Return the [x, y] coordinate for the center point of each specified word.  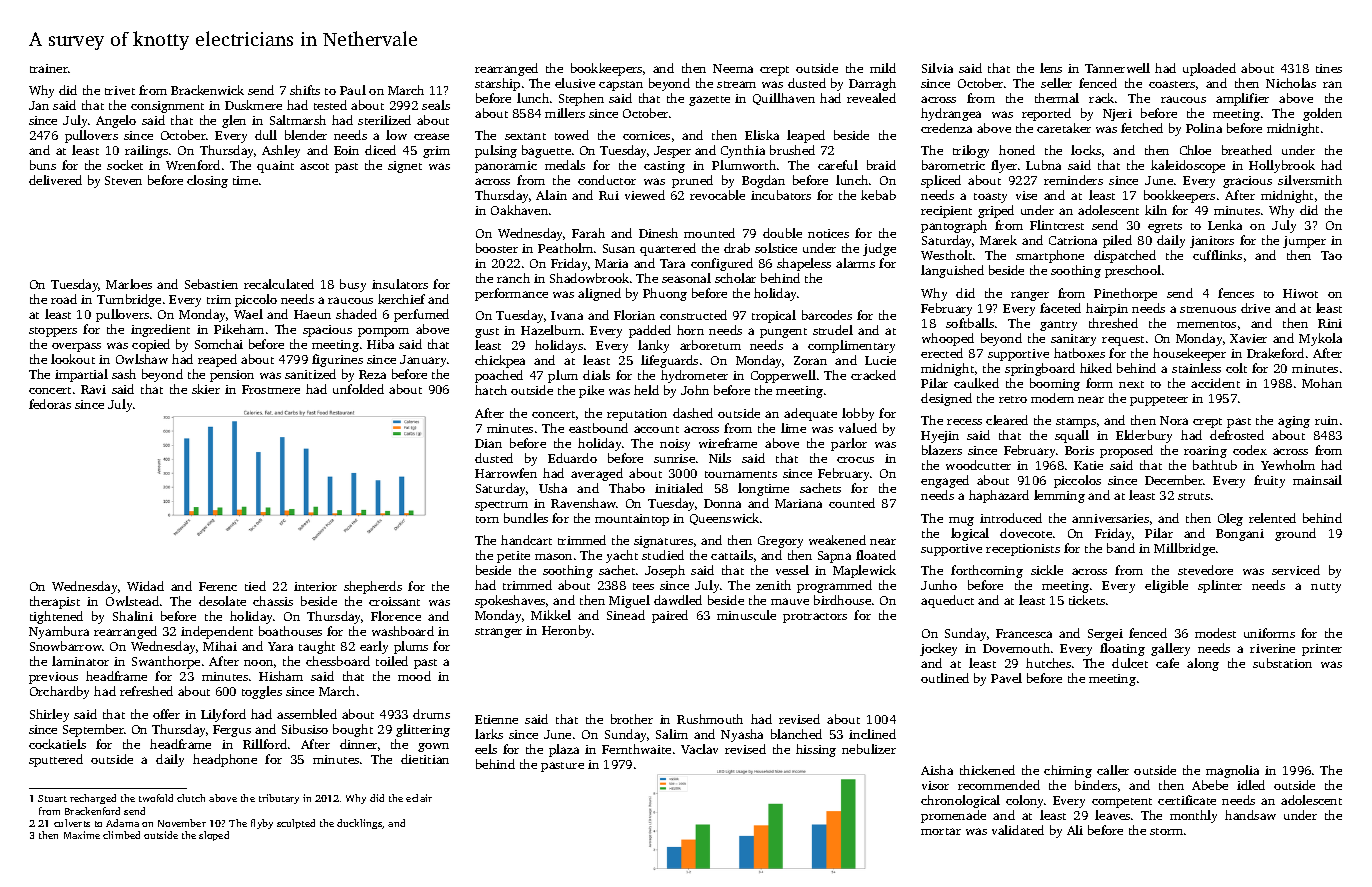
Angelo [116, 121]
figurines [337, 360]
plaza [564, 750]
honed [1017, 150]
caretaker [1064, 128]
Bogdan [763, 181]
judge [879, 249]
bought [353, 730]
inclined [872, 734]
